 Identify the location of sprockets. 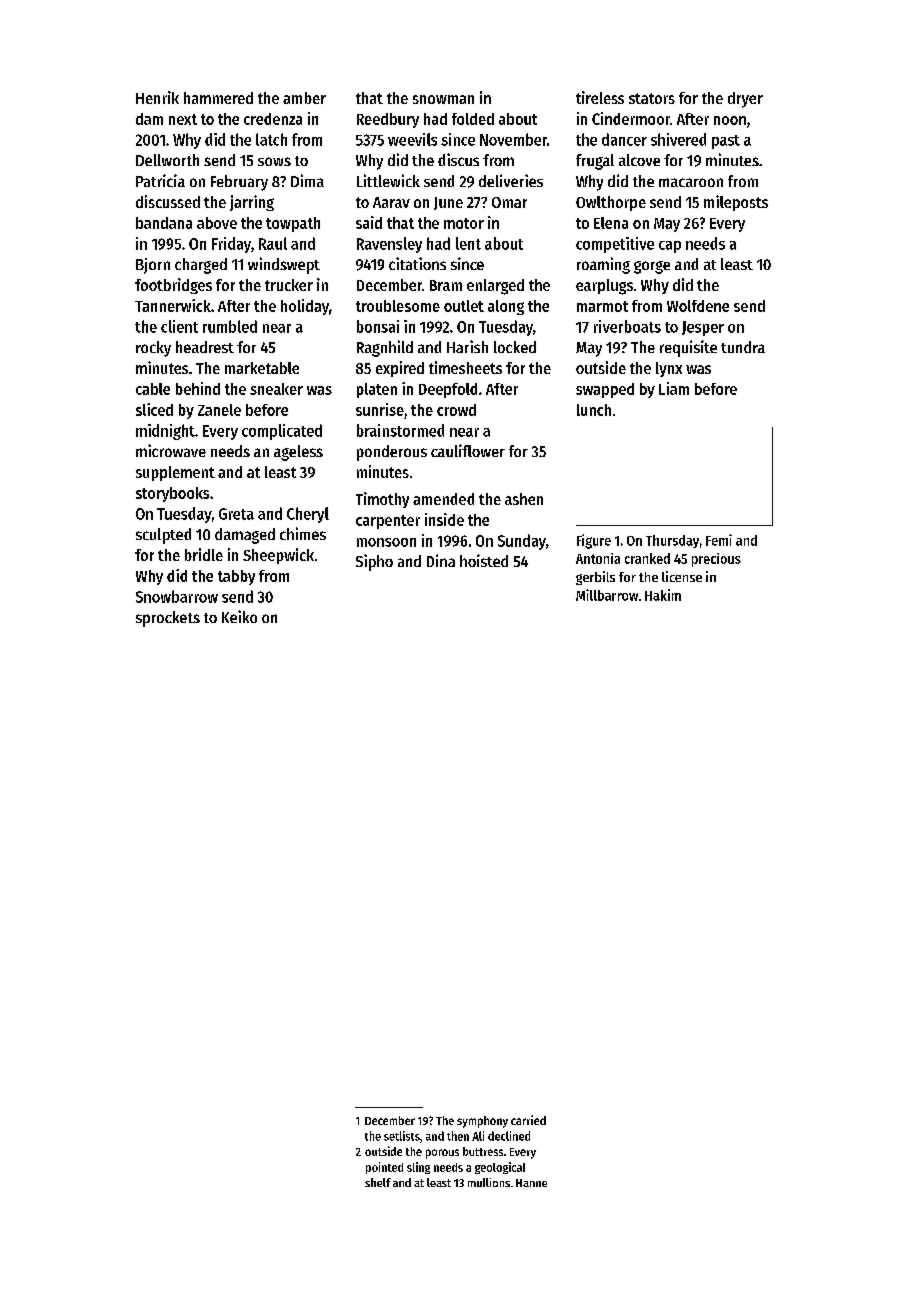
(168, 619).
